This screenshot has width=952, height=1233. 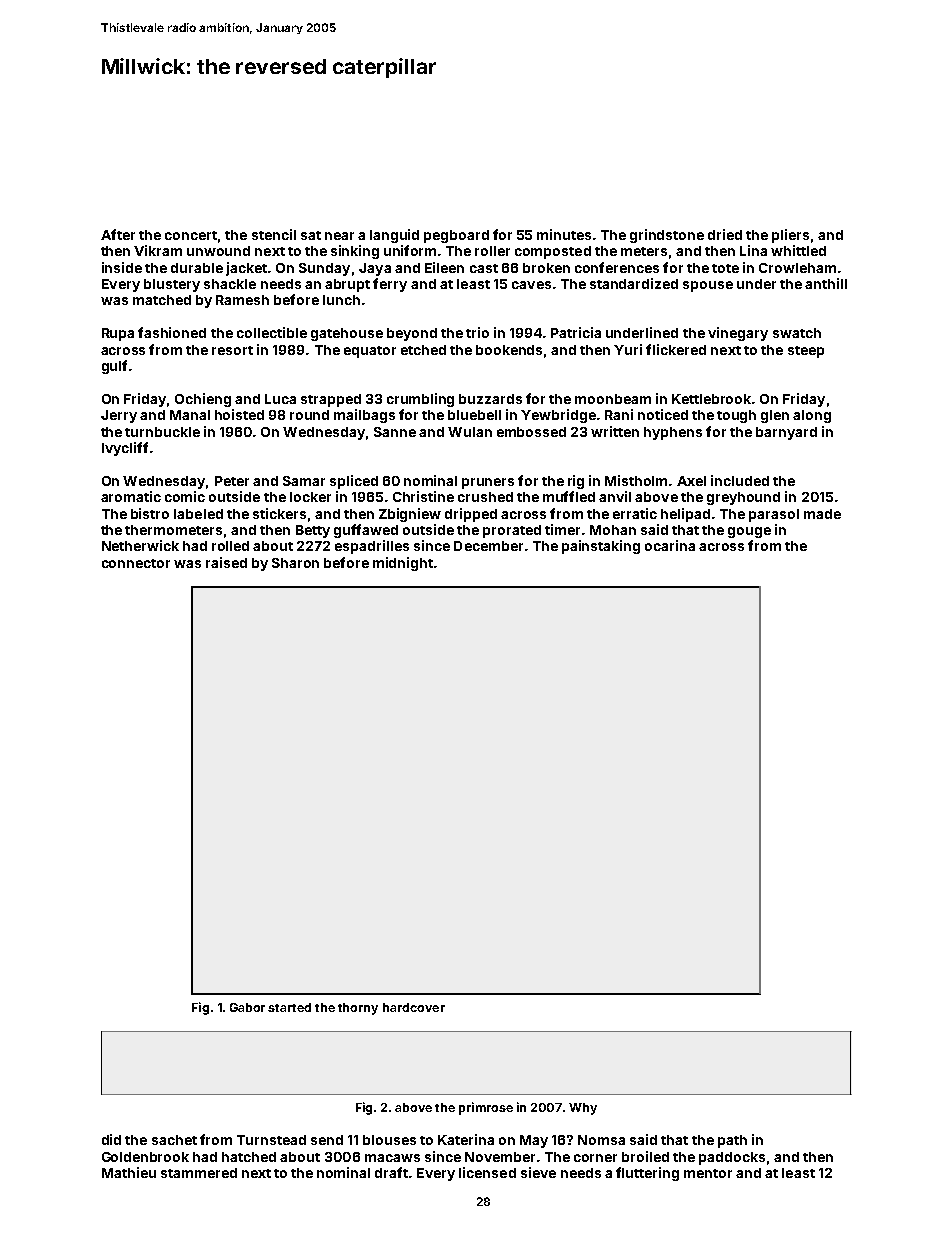 What do you see at coordinates (247, 269) in the screenshot?
I see `jacket` at bounding box center [247, 269].
